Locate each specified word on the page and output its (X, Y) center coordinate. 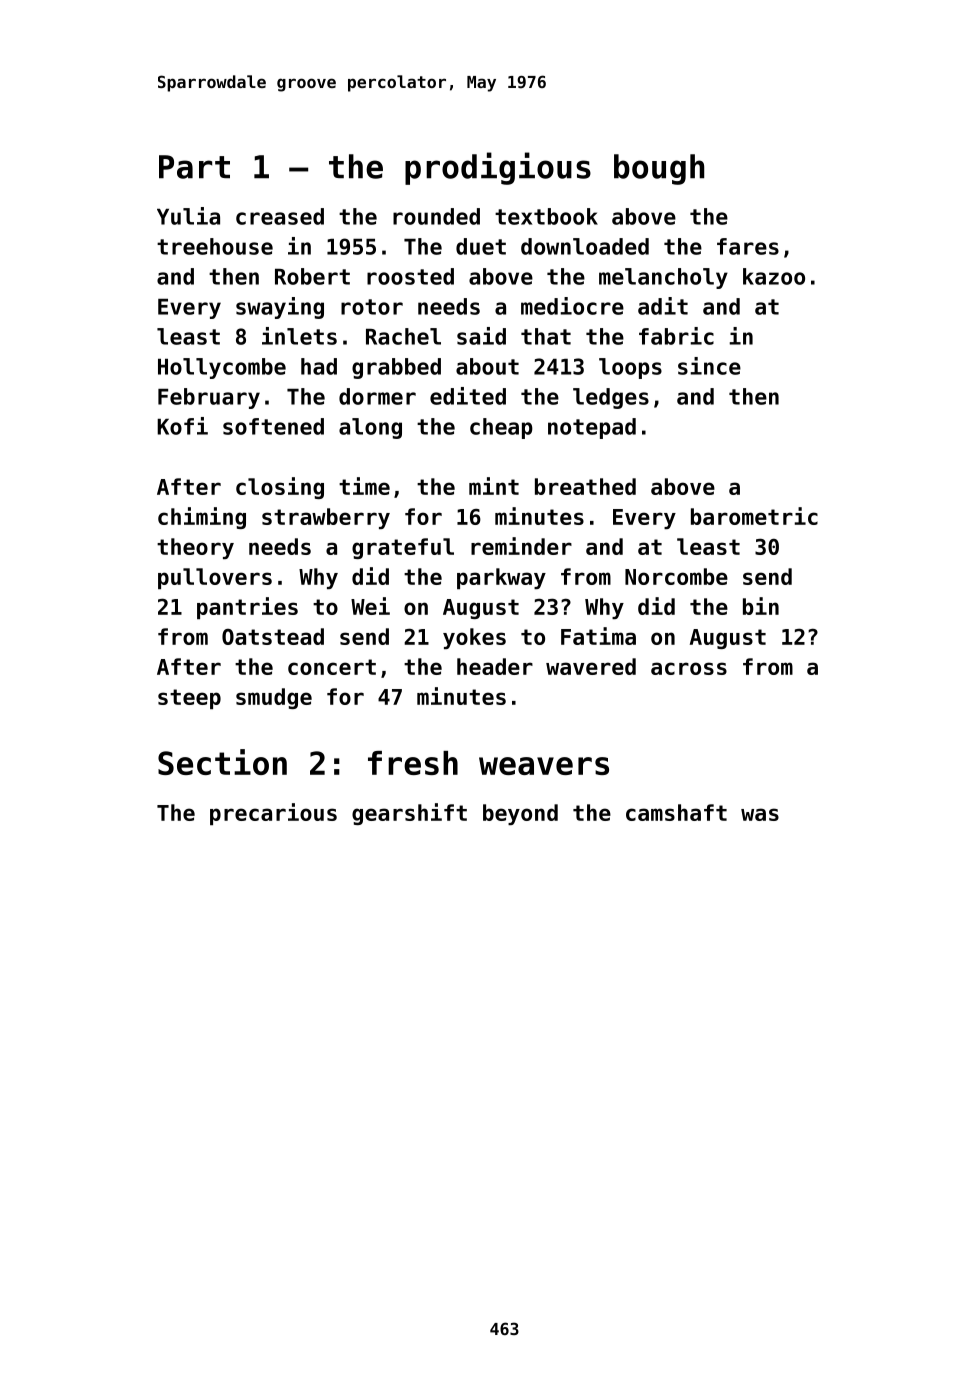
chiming (202, 518)
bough (659, 169)
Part (194, 167)
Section (222, 762)
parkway (501, 578)
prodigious (498, 168)
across (689, 668)
